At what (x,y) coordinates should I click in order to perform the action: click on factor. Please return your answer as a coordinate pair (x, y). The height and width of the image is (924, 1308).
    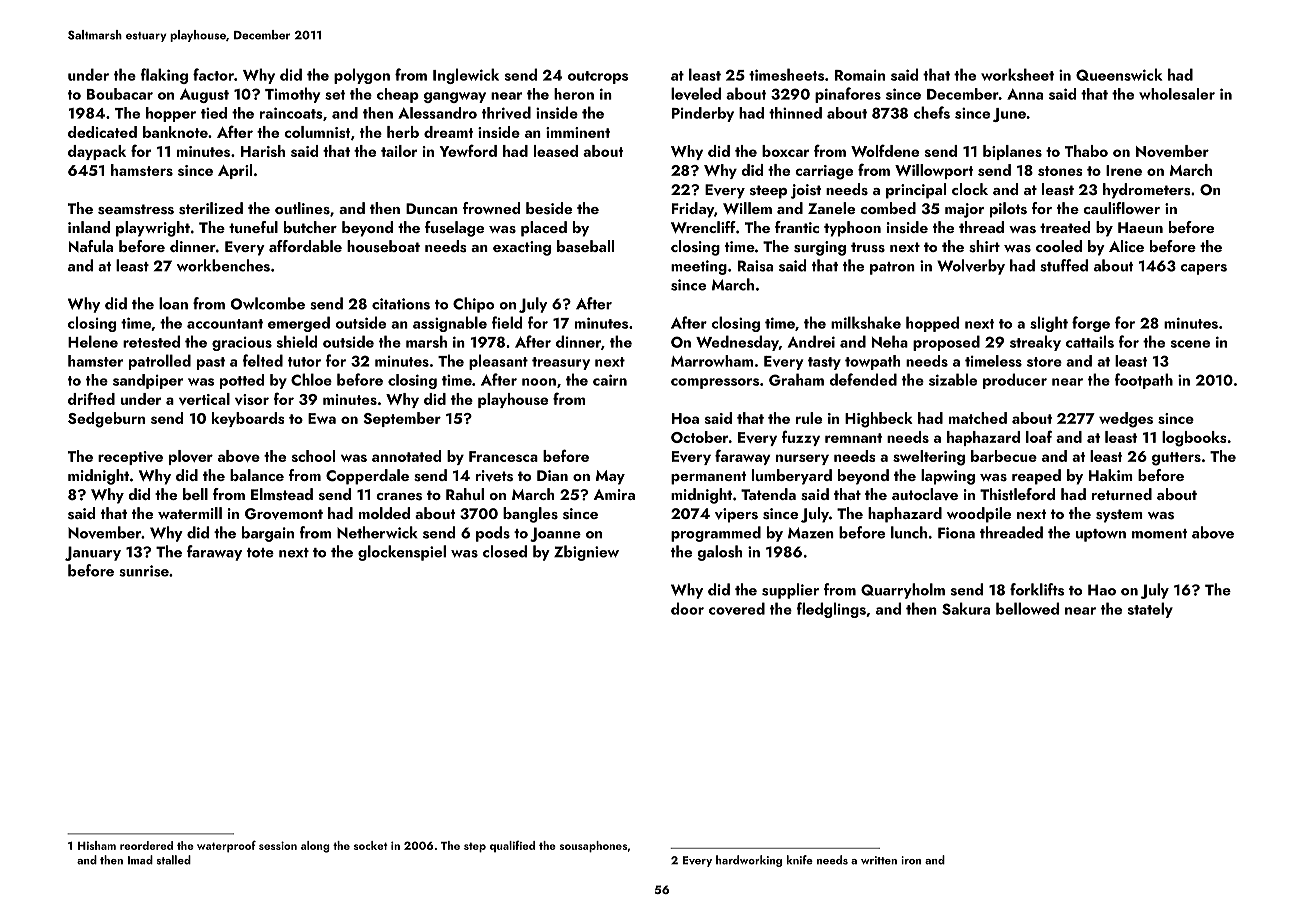
    Looking at the image, I should click on (213, 74).
